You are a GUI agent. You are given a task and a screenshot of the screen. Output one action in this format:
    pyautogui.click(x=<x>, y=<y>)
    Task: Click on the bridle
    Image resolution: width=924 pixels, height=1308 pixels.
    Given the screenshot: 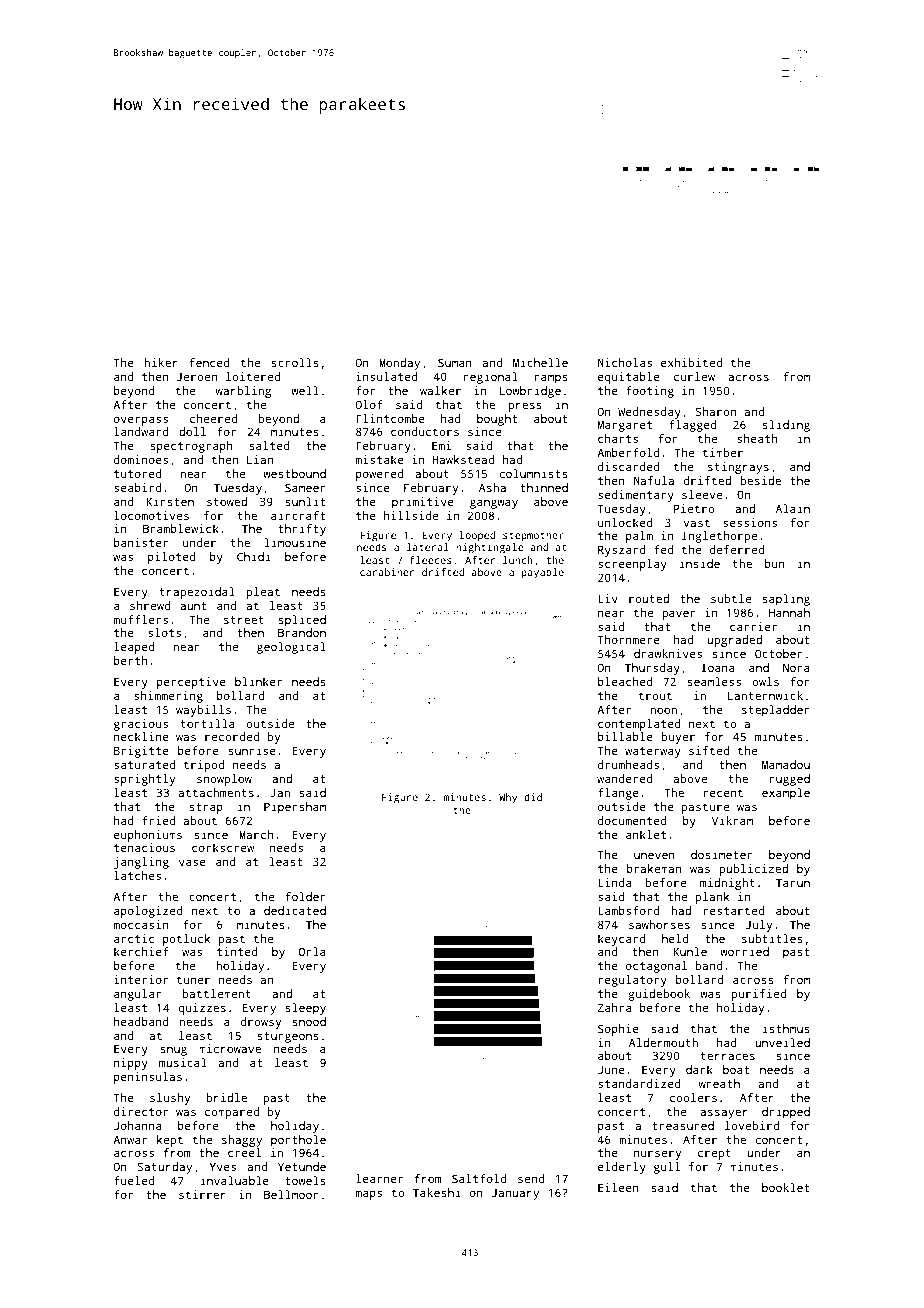 What is the action you would take?
    pyautogui.click(x=227, y=1097)
